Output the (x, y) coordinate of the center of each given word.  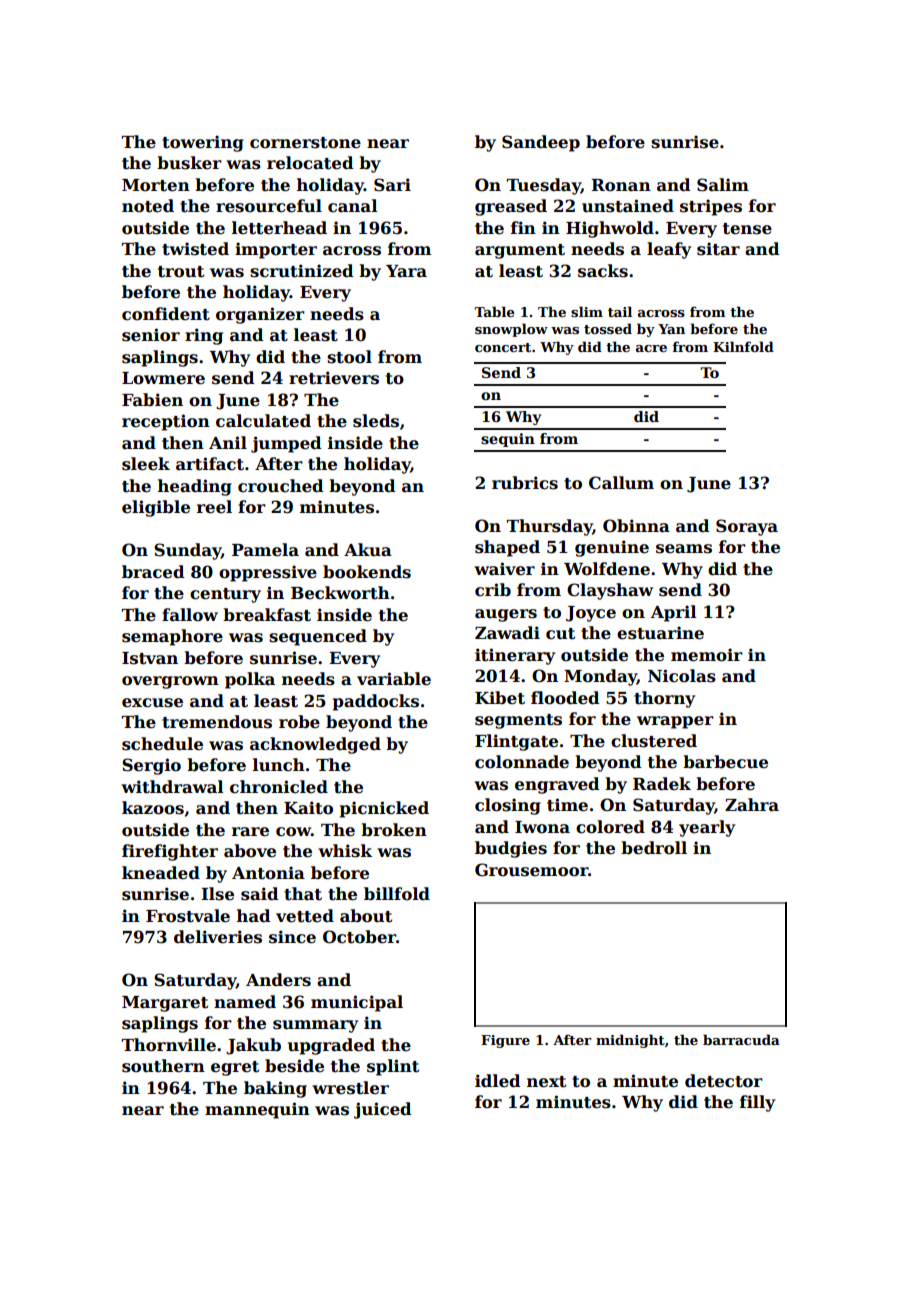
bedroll (654, 848)
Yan (671, 329)
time (567, 805)
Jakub (253, 1046)
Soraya (747, 527)
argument (520, 251)
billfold (397, 894)
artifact (210, 464)
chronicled (279, 787)
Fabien (152, 400)
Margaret (165, 1004)
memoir (707, 655)
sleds (376, 421)
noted (148, 206)
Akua (368, 550)
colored (610, 827)
